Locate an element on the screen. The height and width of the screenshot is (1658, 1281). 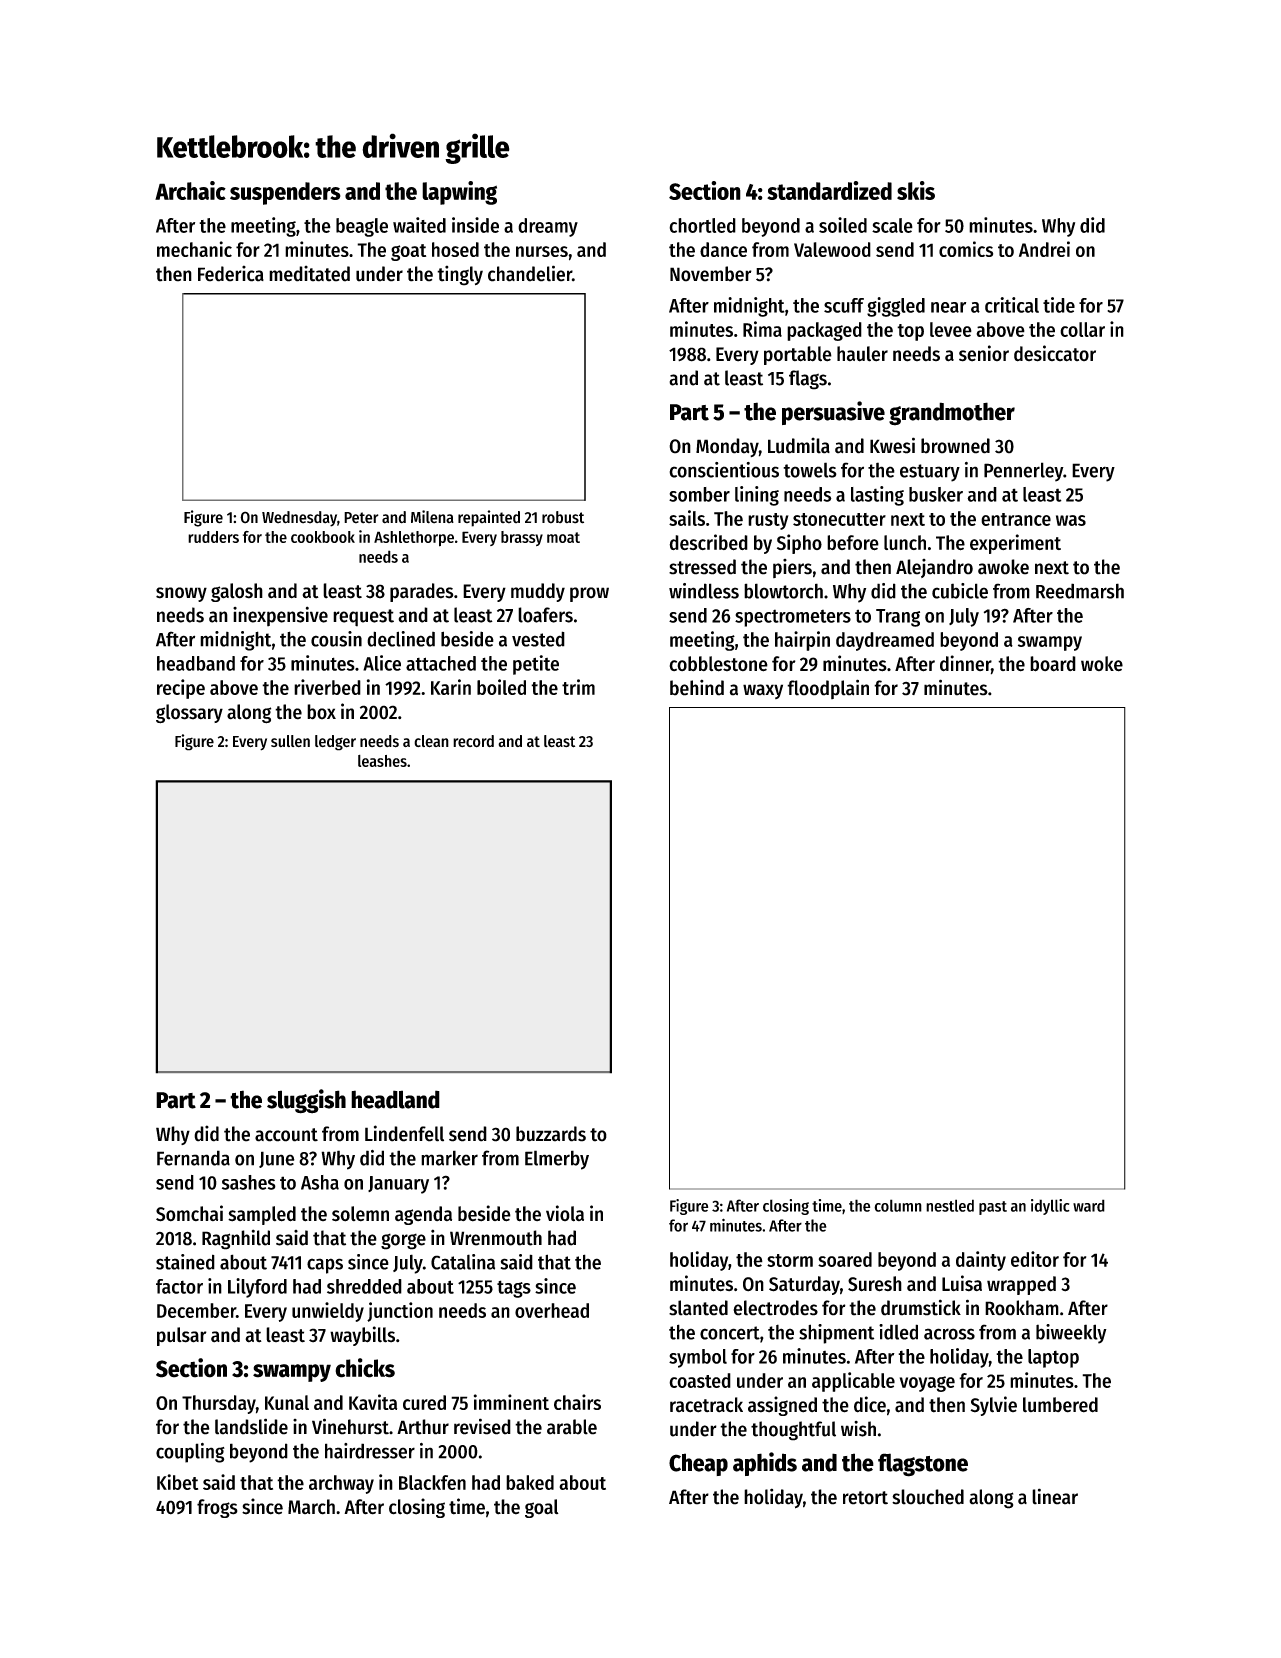
Cheap is located at coordinates (698, 1464).
